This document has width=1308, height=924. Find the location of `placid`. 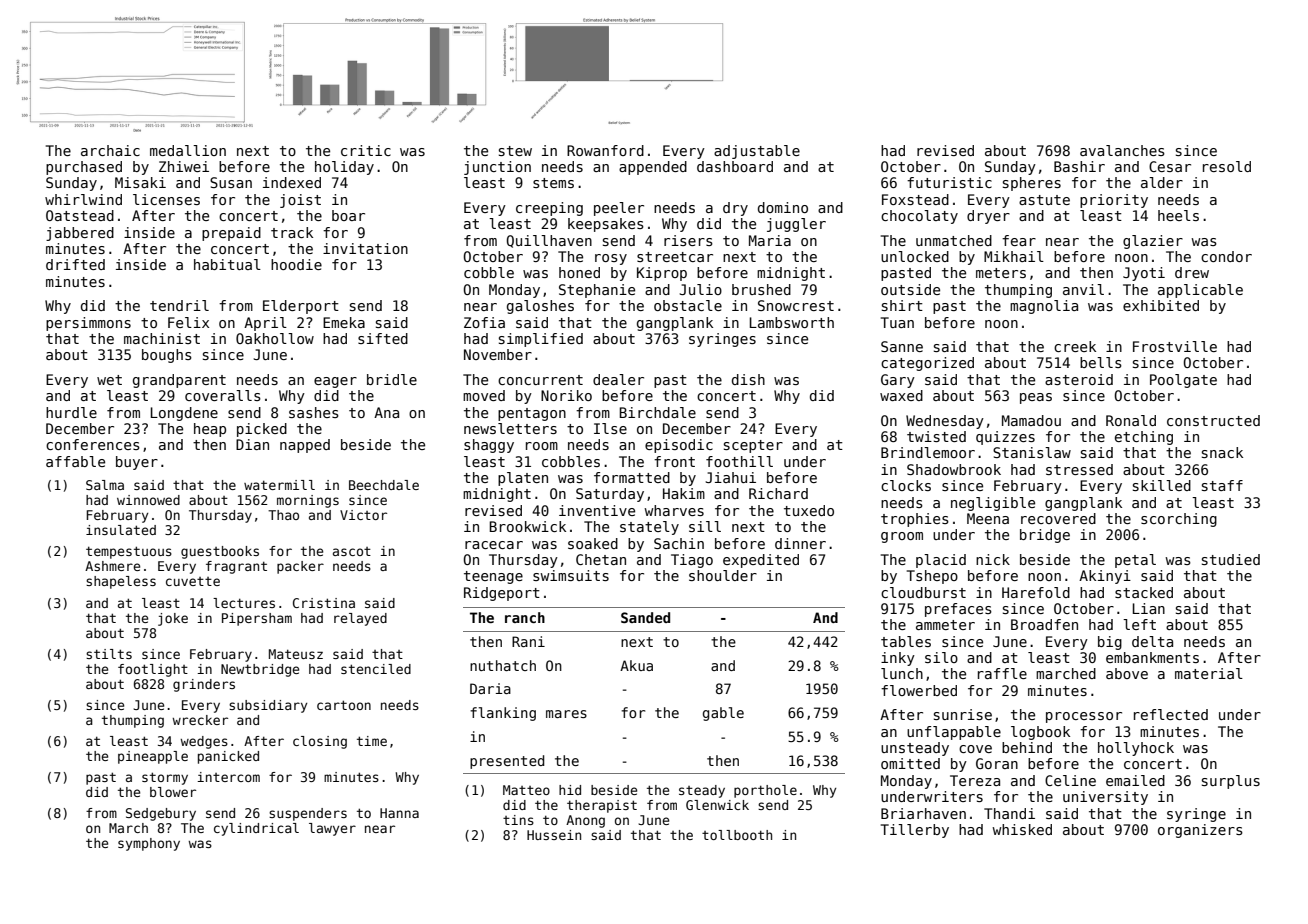

placid is located at coordinates (941, 561).
